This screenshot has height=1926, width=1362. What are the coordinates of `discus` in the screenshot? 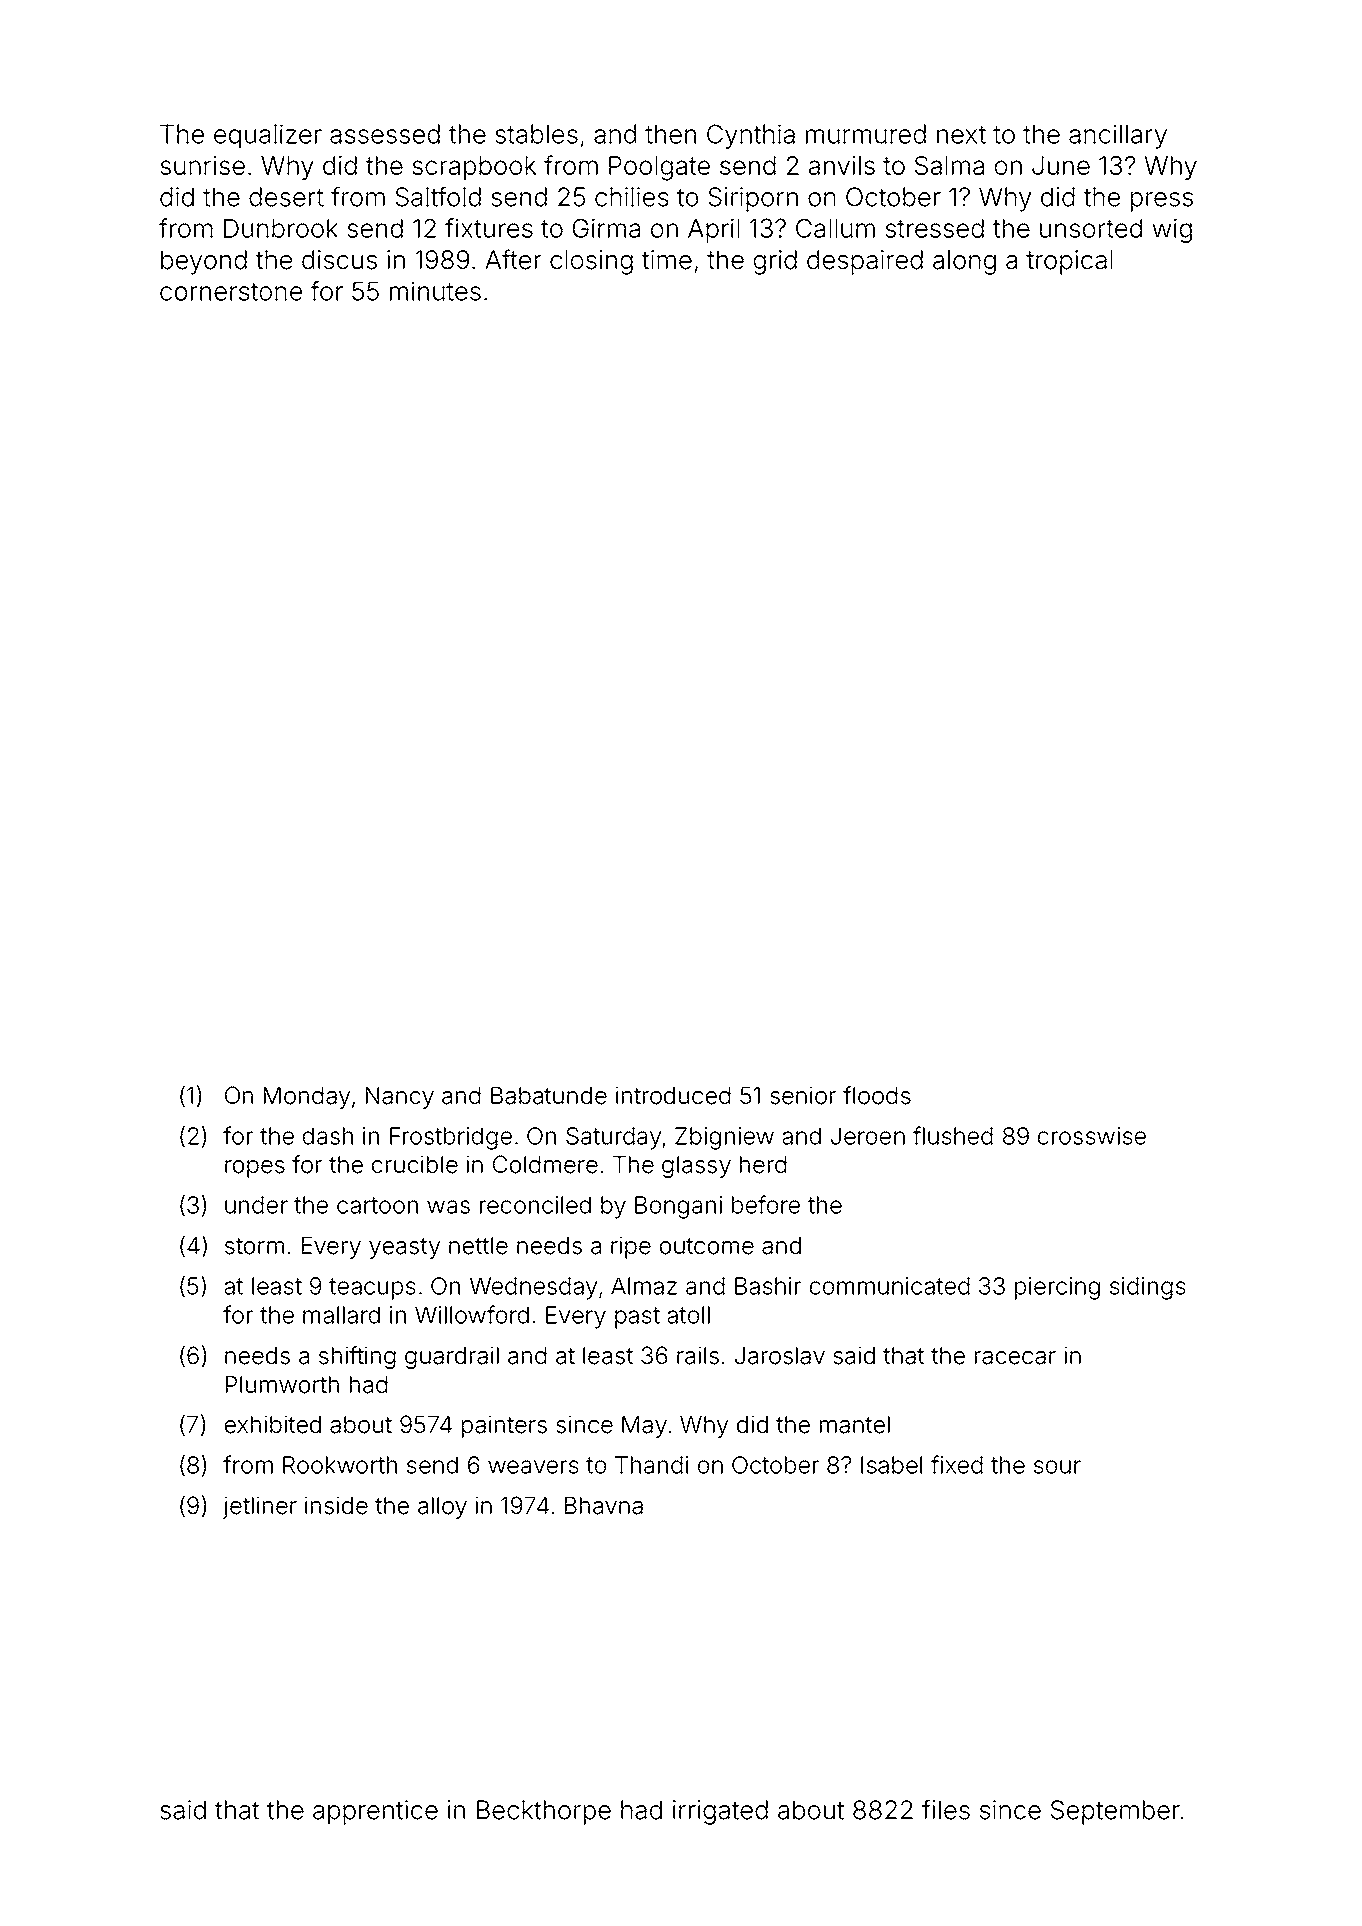 It's located at (339, 260).
